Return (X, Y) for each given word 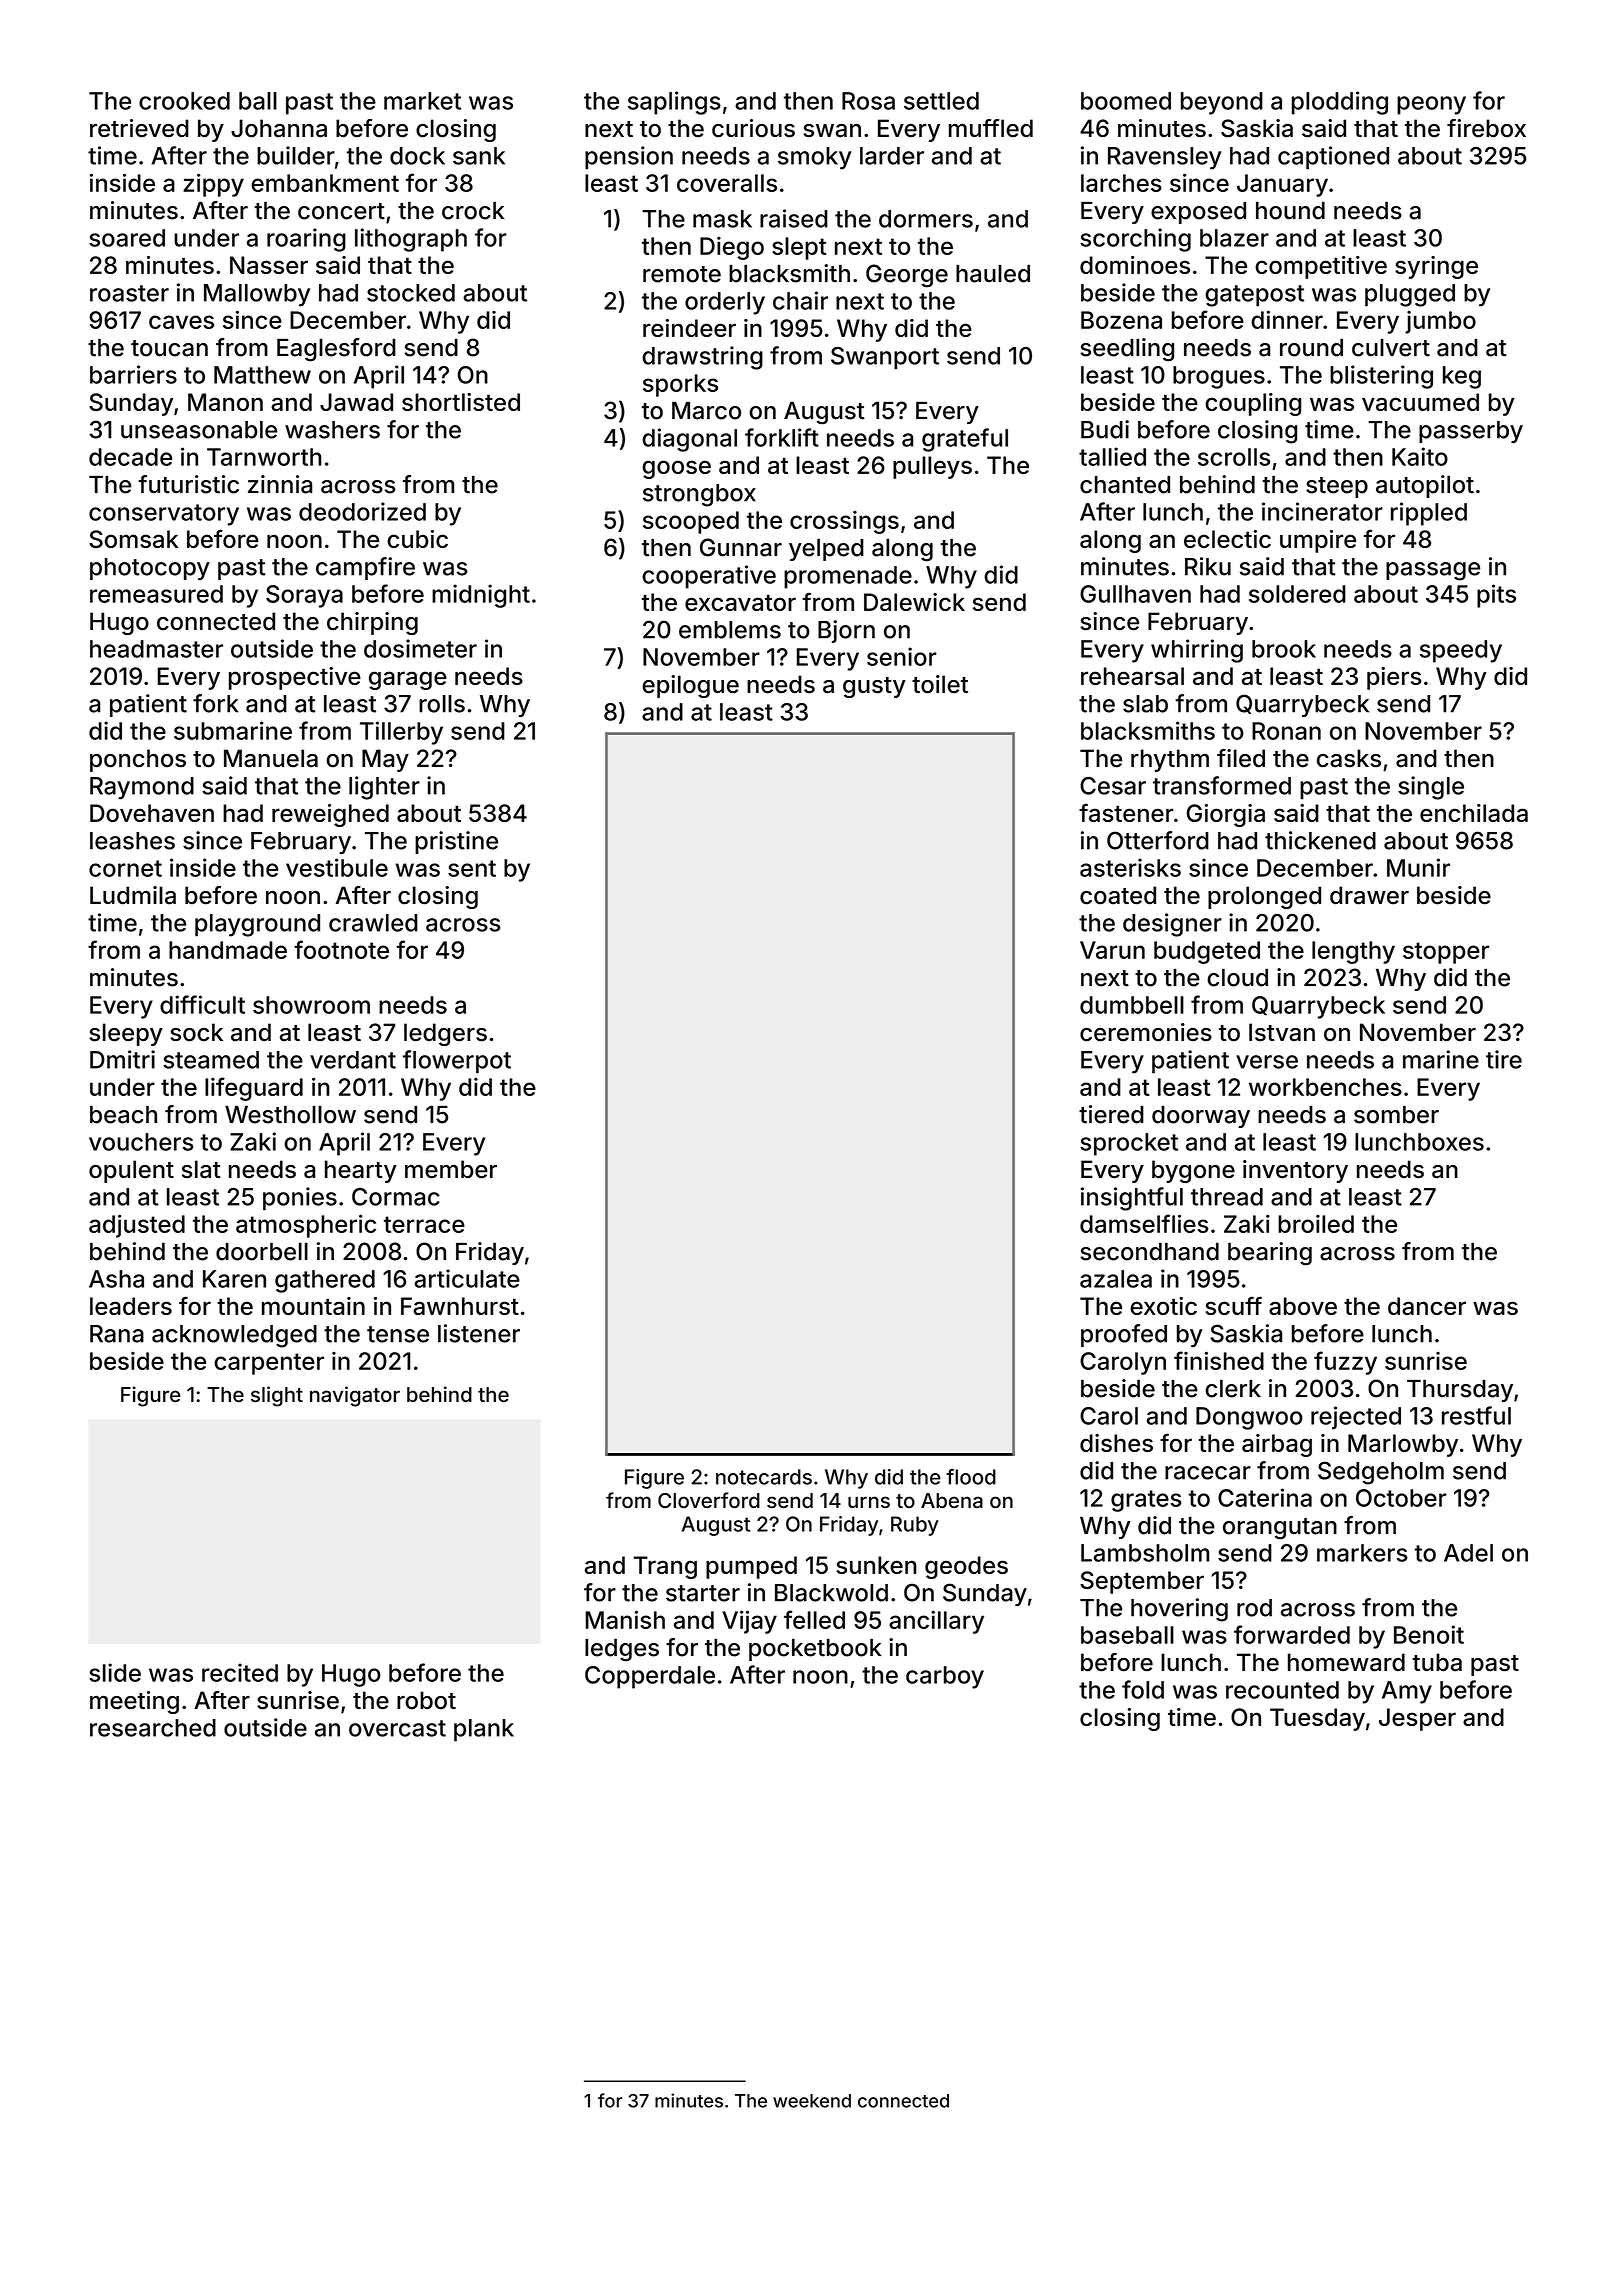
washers (332, 430)
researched (153, 1728)
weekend (812, 2101)
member (451, 1169)
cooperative (709, 577)
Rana (117, 1334)
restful (1476, 1415)
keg (1462, 377)
